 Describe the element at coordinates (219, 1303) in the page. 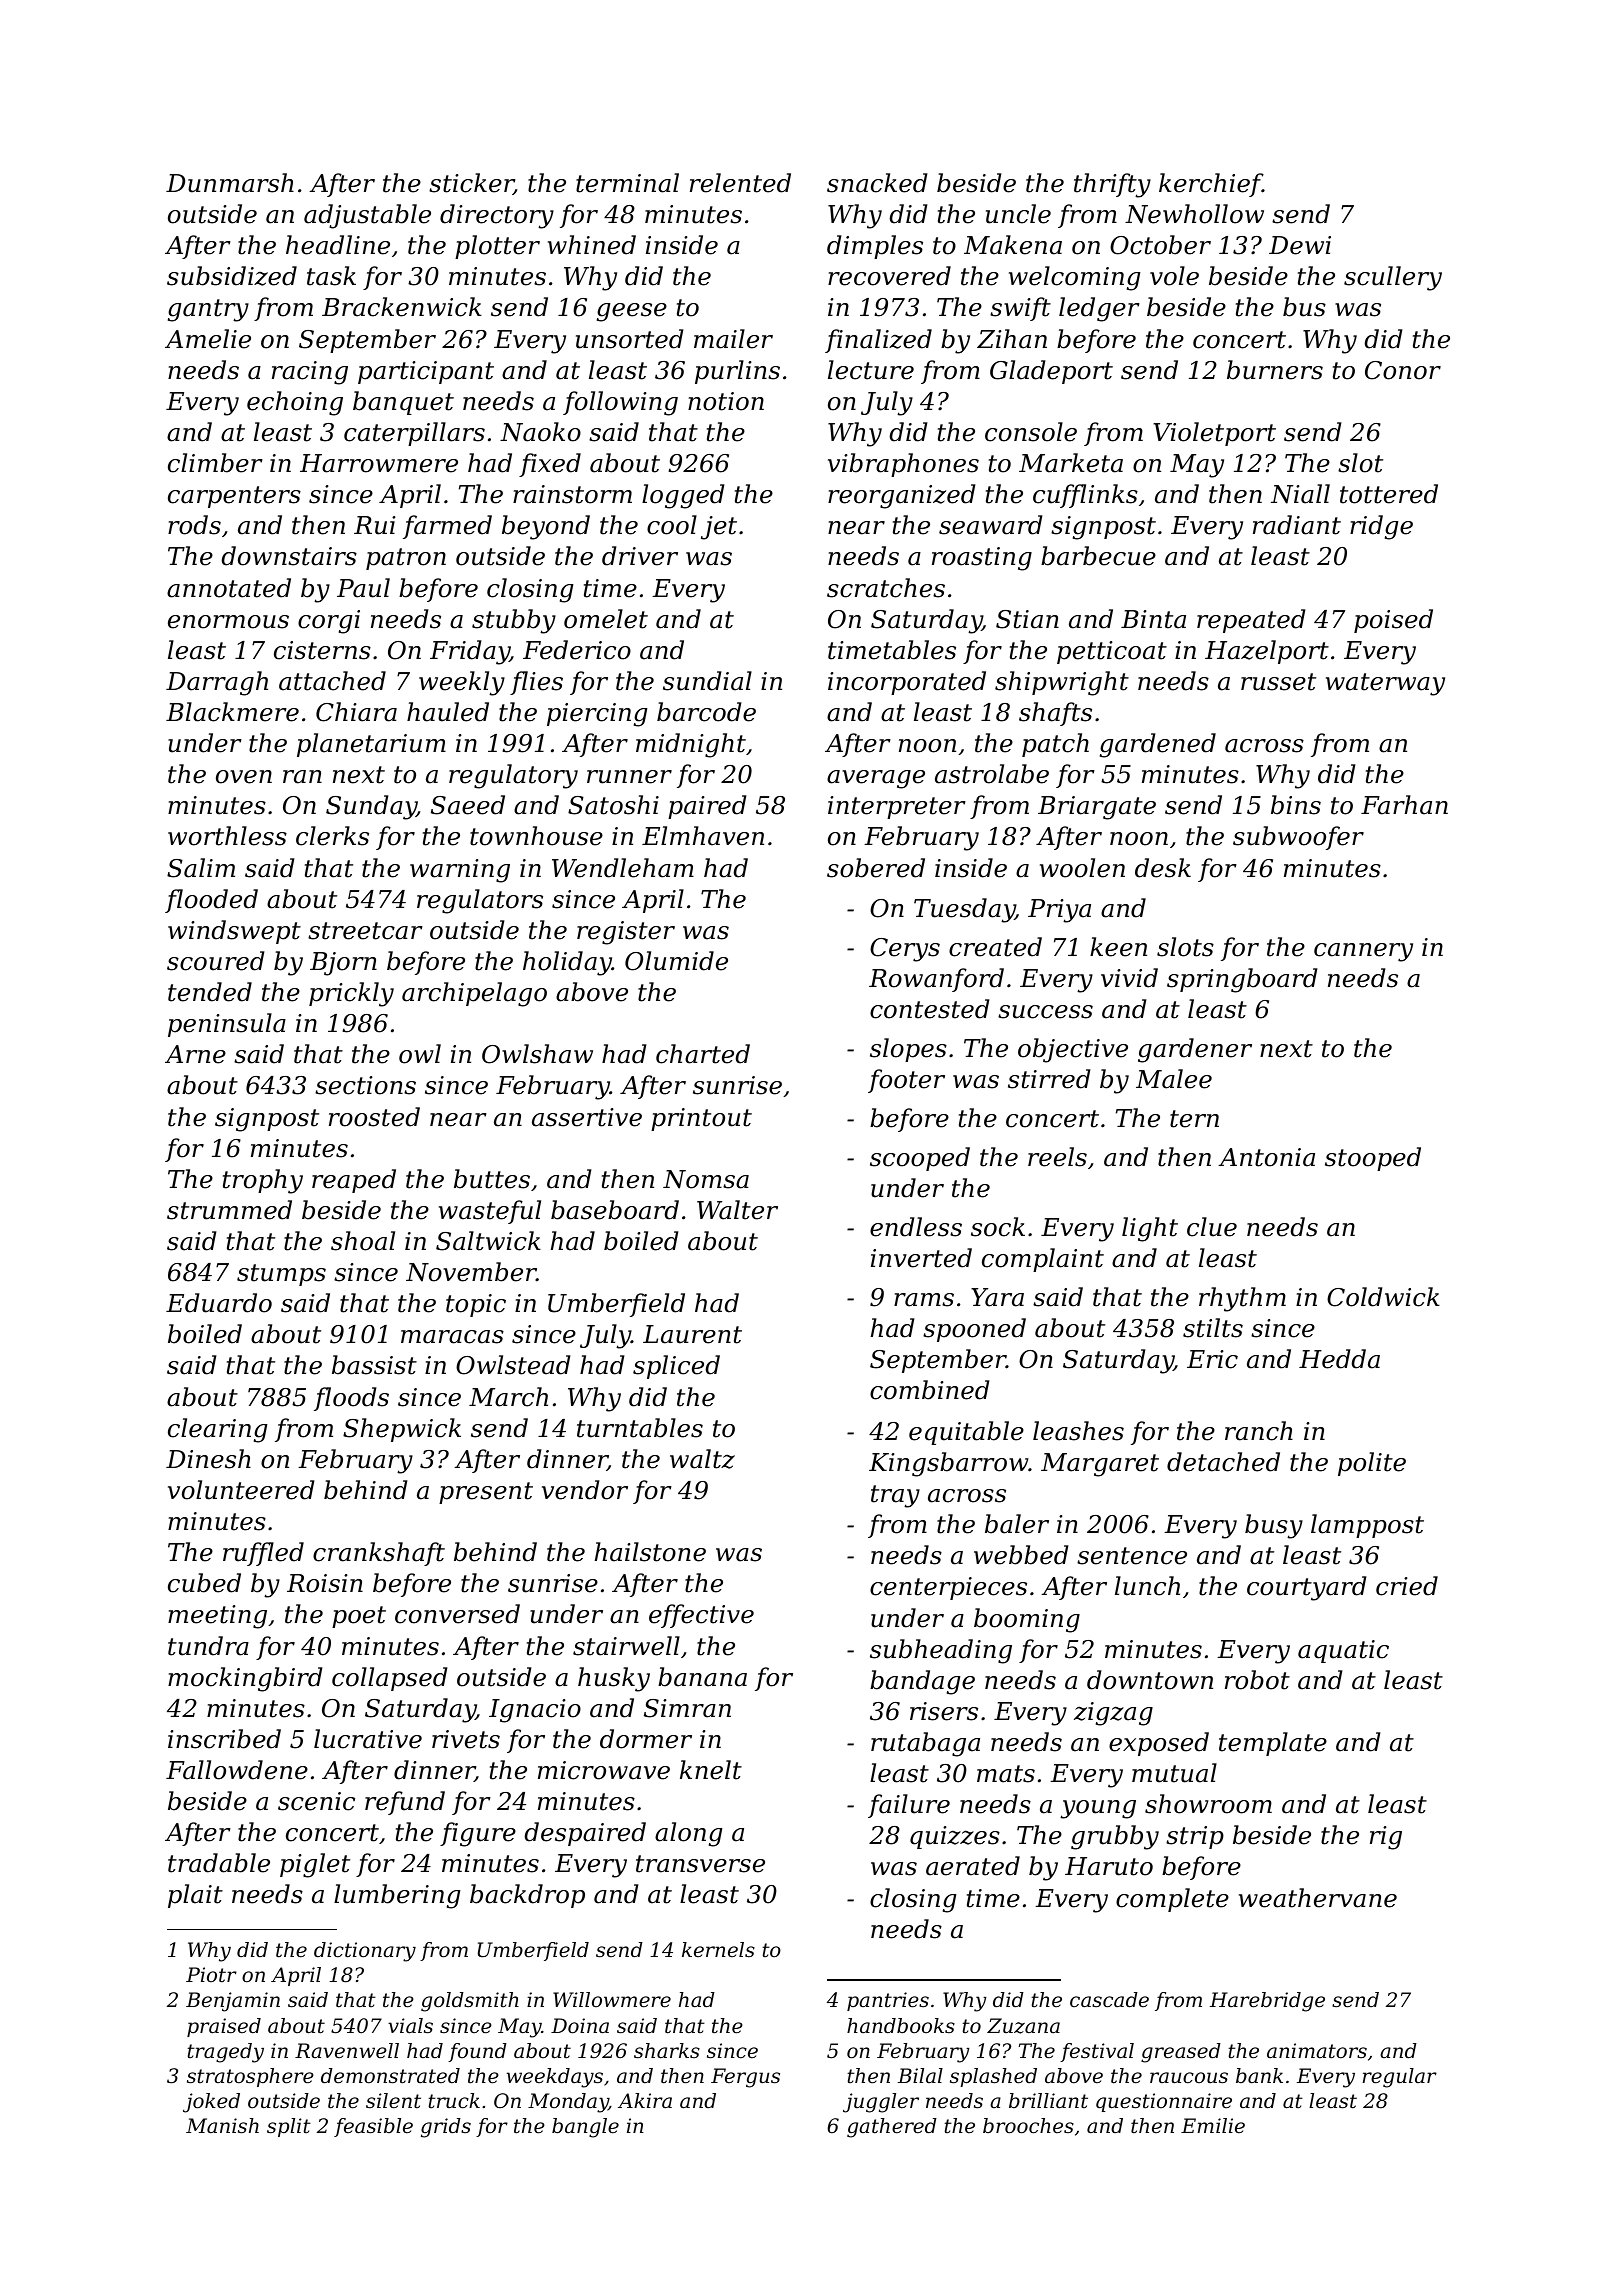

I see `Eduardo` at that location.
